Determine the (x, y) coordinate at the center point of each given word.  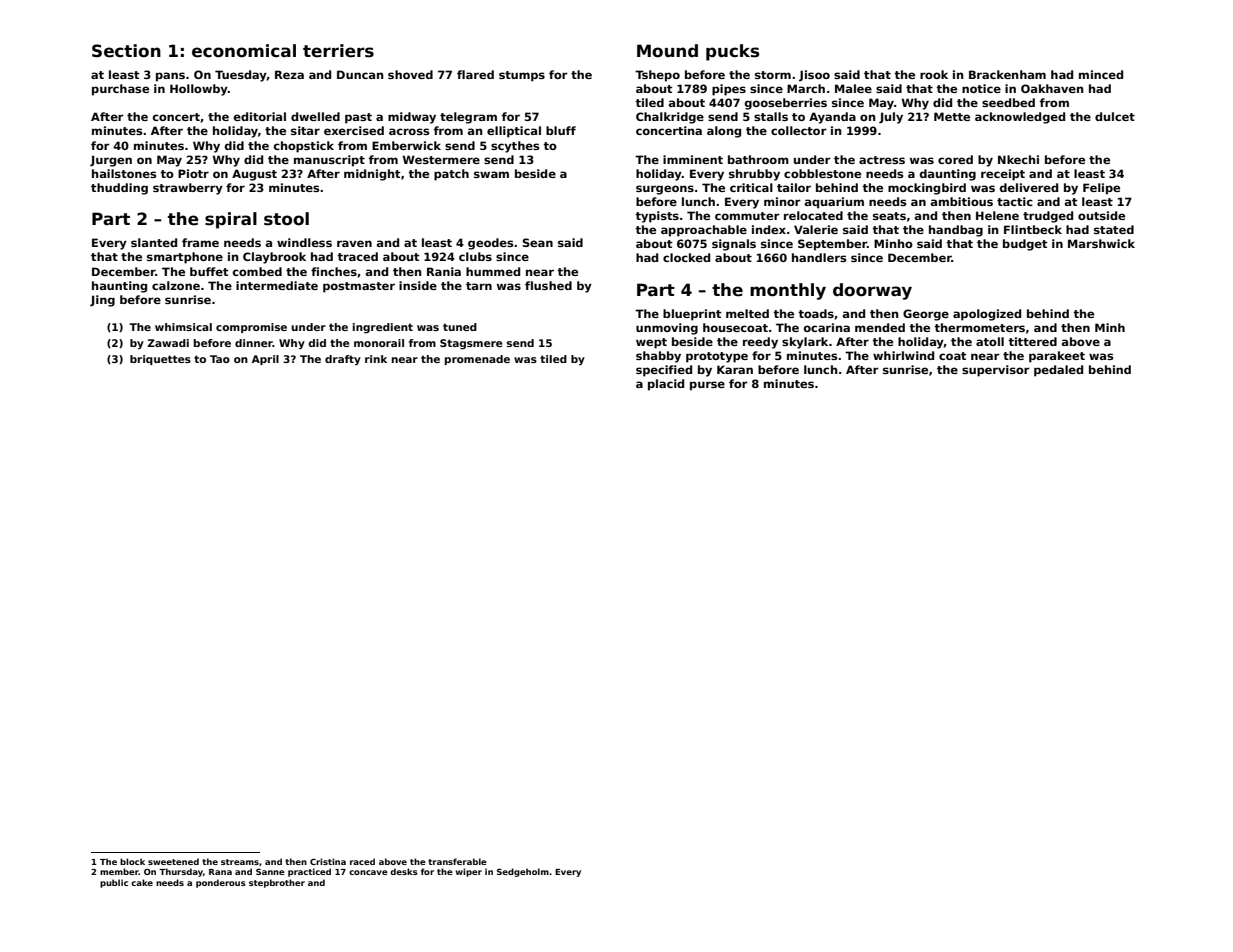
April (265, 360)
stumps (522, 76)
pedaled (1058, 371)
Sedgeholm (523, 872)
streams (240, 862)
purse (707, 386)
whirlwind (903, 355)
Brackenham (1007, 74)
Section (126, 51)
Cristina (328, 861)
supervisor (996, 371)
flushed (548, 285)
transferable (457, 861)
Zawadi (168, 343)
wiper (469, 872)
